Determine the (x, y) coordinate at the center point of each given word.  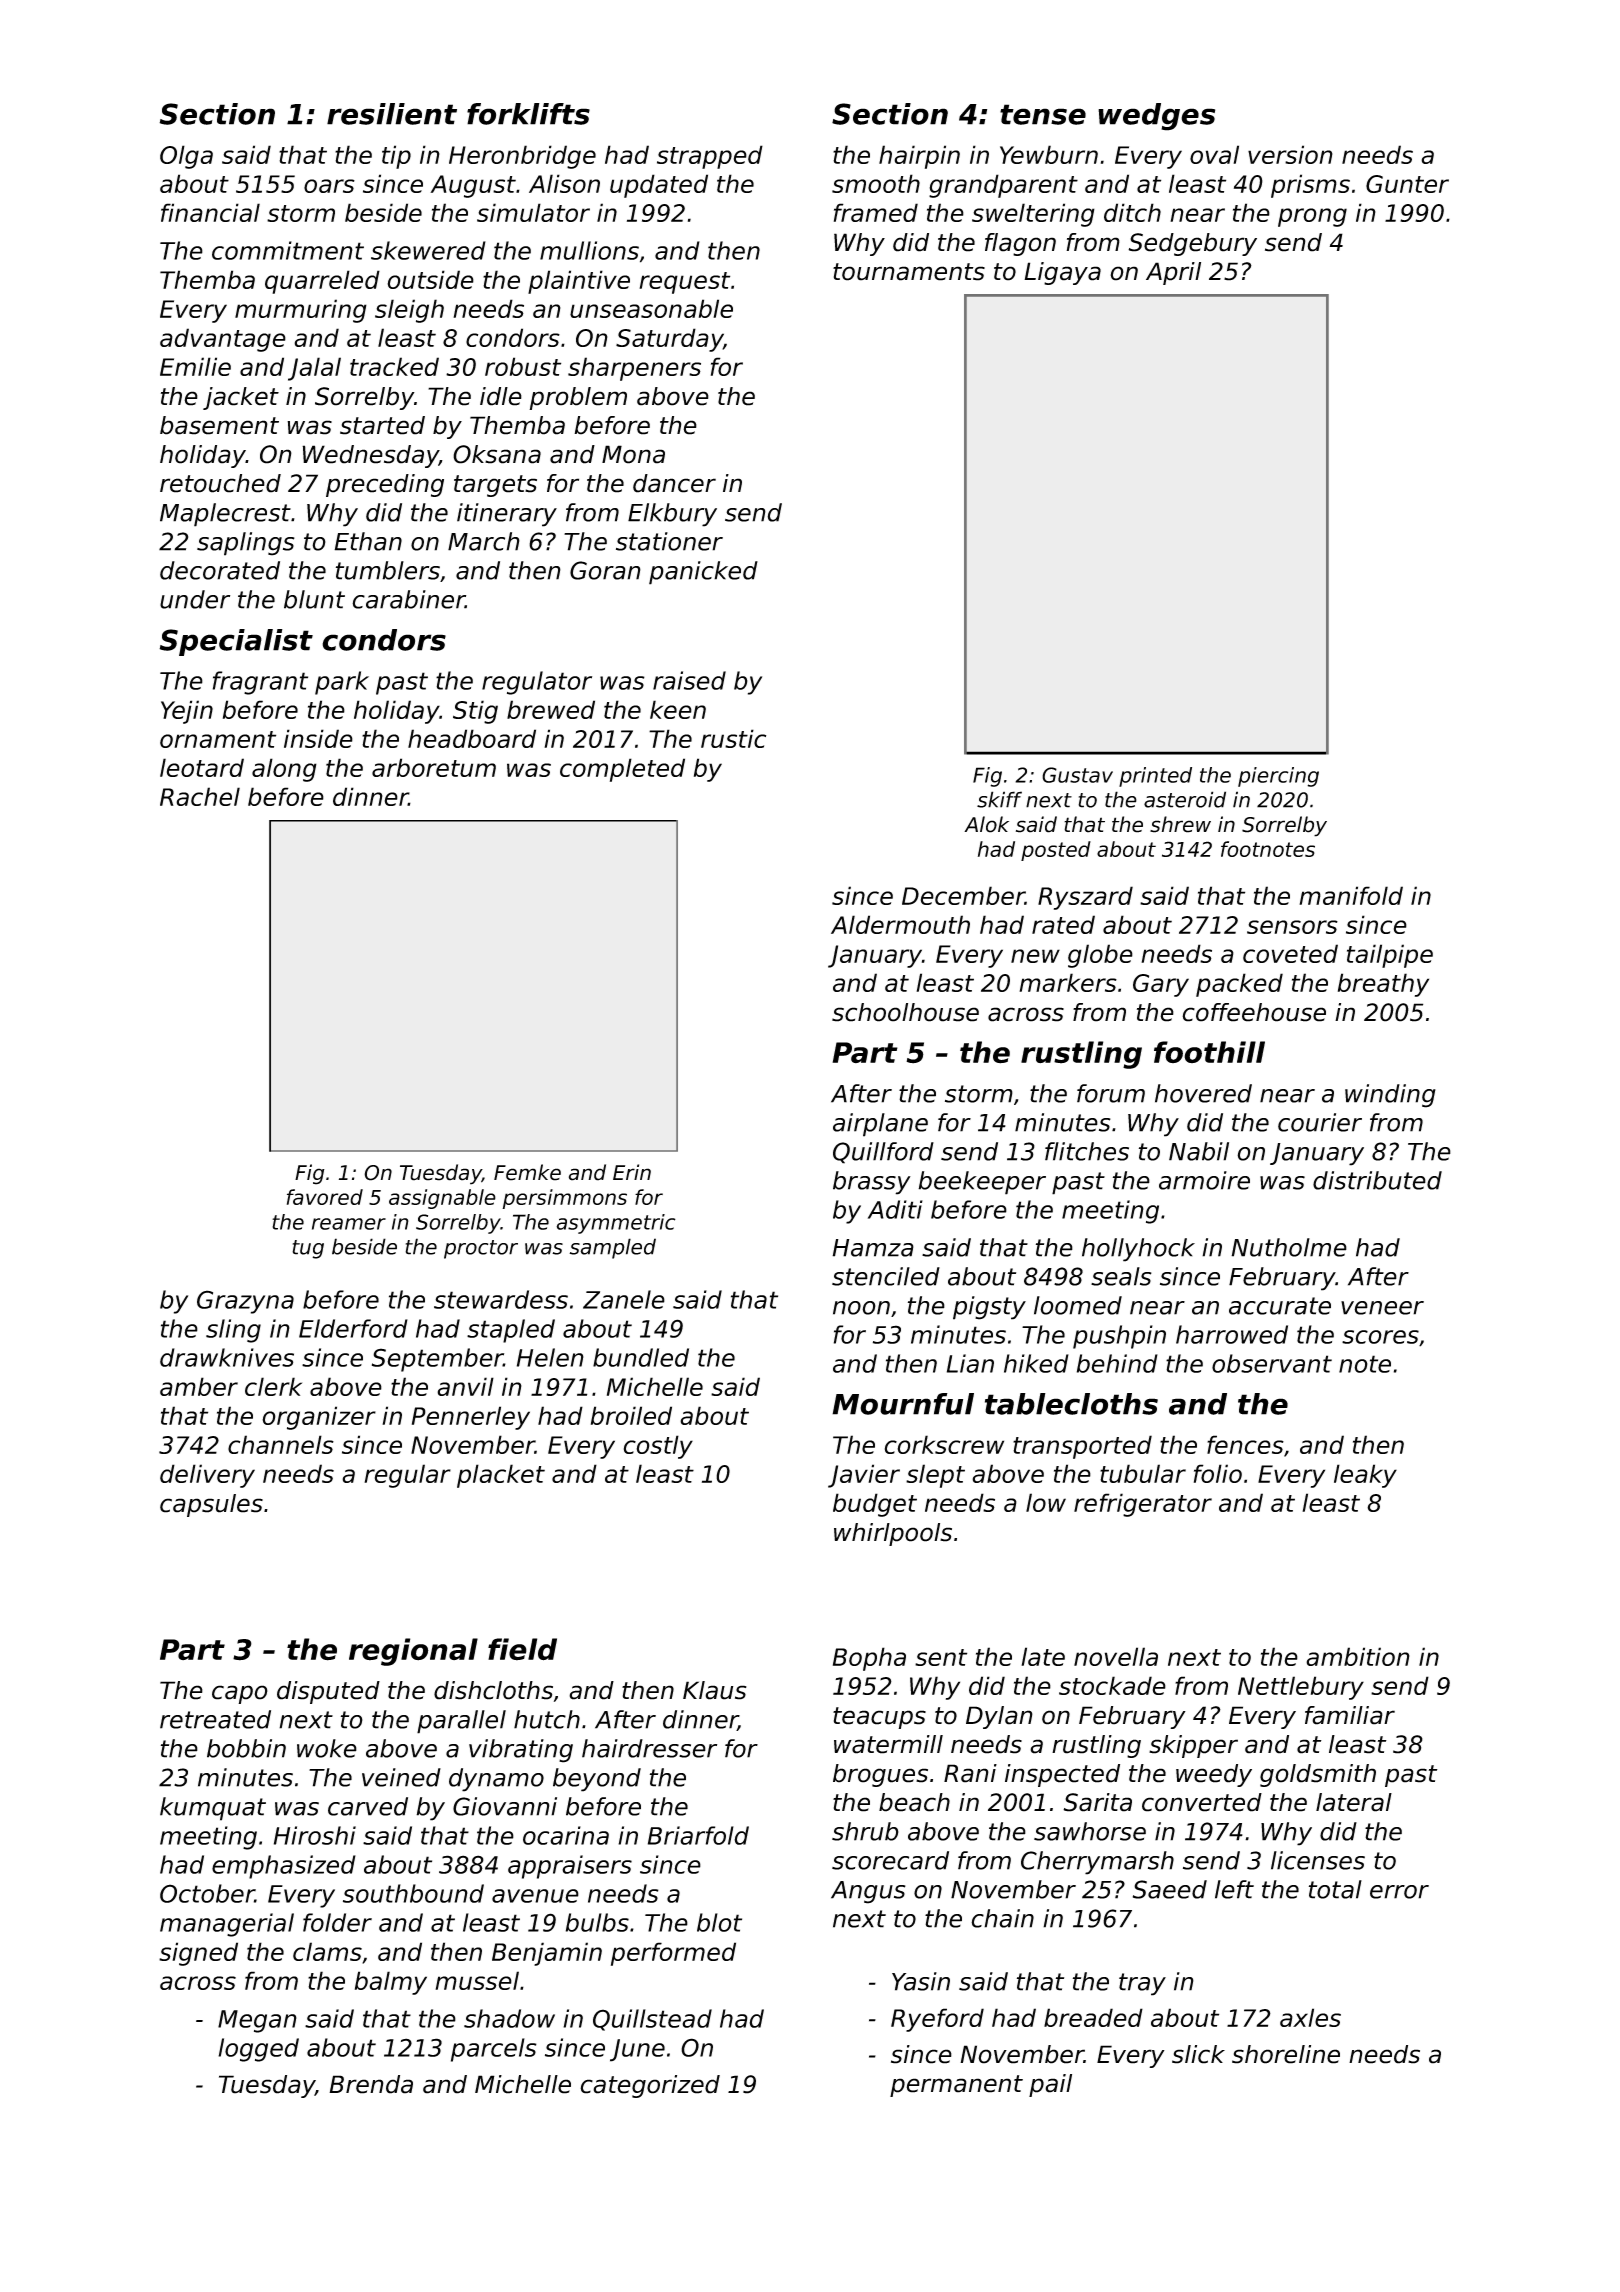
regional (413, 1652)
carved (368, 1806)
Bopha (869, 1659)
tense (1043, 114)
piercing (1278, 777)
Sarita (1097, 1802)
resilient (392, 114)
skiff (999, 799)
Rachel (200, 796)
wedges (1156, 117)
